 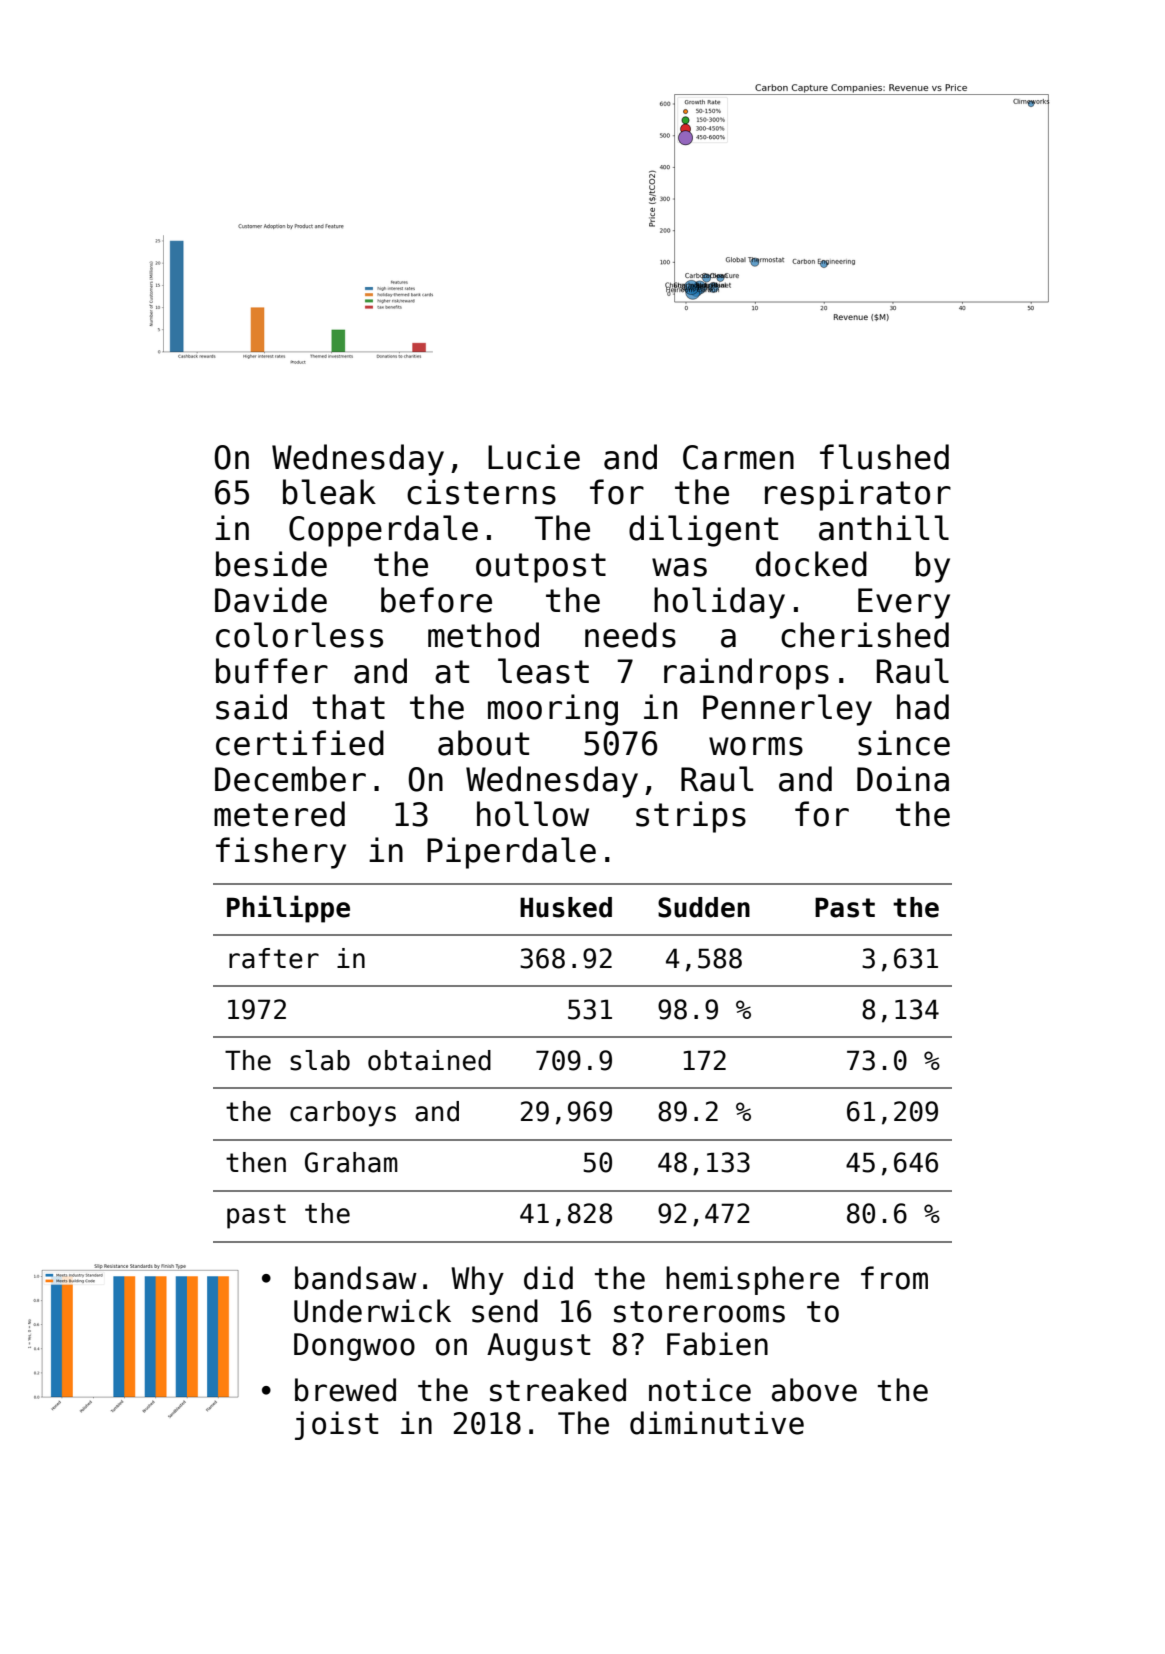 I want to click on Sudden, so click(x=704, y=907).
